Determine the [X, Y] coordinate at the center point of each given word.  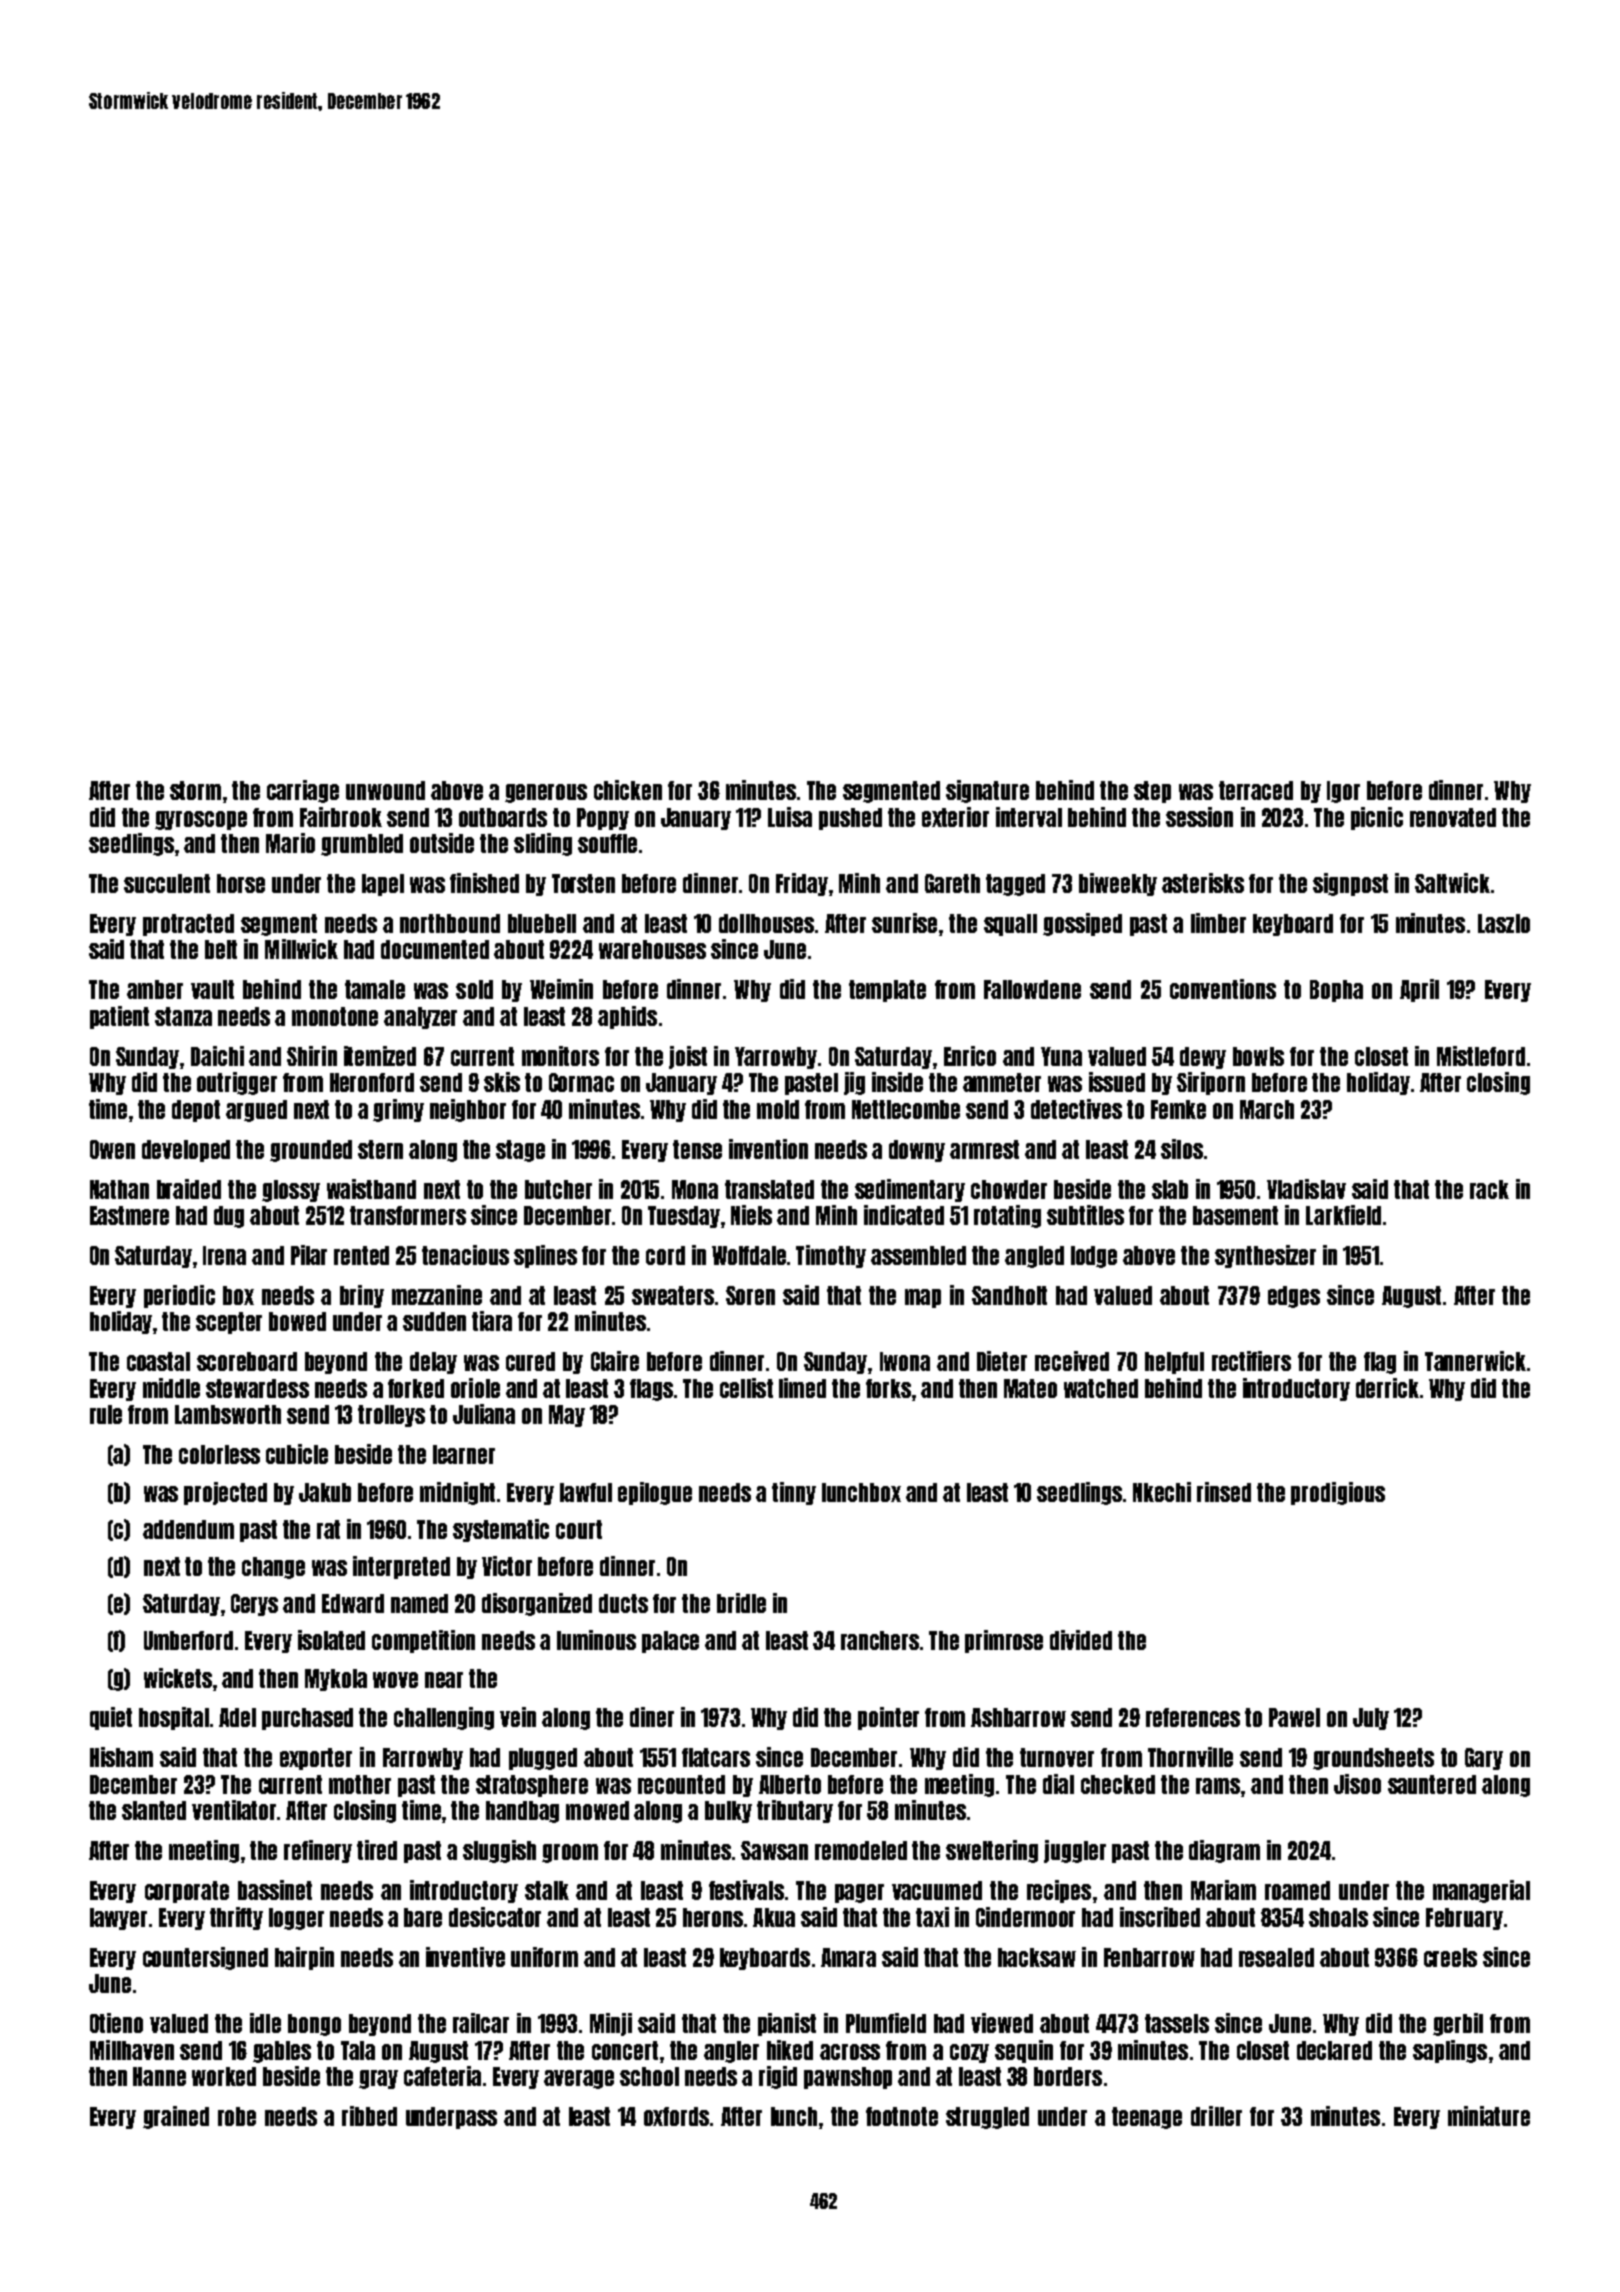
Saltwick [1452, 883]
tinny [794, 1493]
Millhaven [132, 2050]
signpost [1350, 884]
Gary [1484, 1759]
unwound [385, 790]
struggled [987, 2118]
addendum [188, 1529]
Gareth [952, 883]
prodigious [1338, 1493]
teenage [1147, 2118]
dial [1058, 1784]
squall [1010, 925]
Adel [237, 1717]
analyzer [420, 1018]
